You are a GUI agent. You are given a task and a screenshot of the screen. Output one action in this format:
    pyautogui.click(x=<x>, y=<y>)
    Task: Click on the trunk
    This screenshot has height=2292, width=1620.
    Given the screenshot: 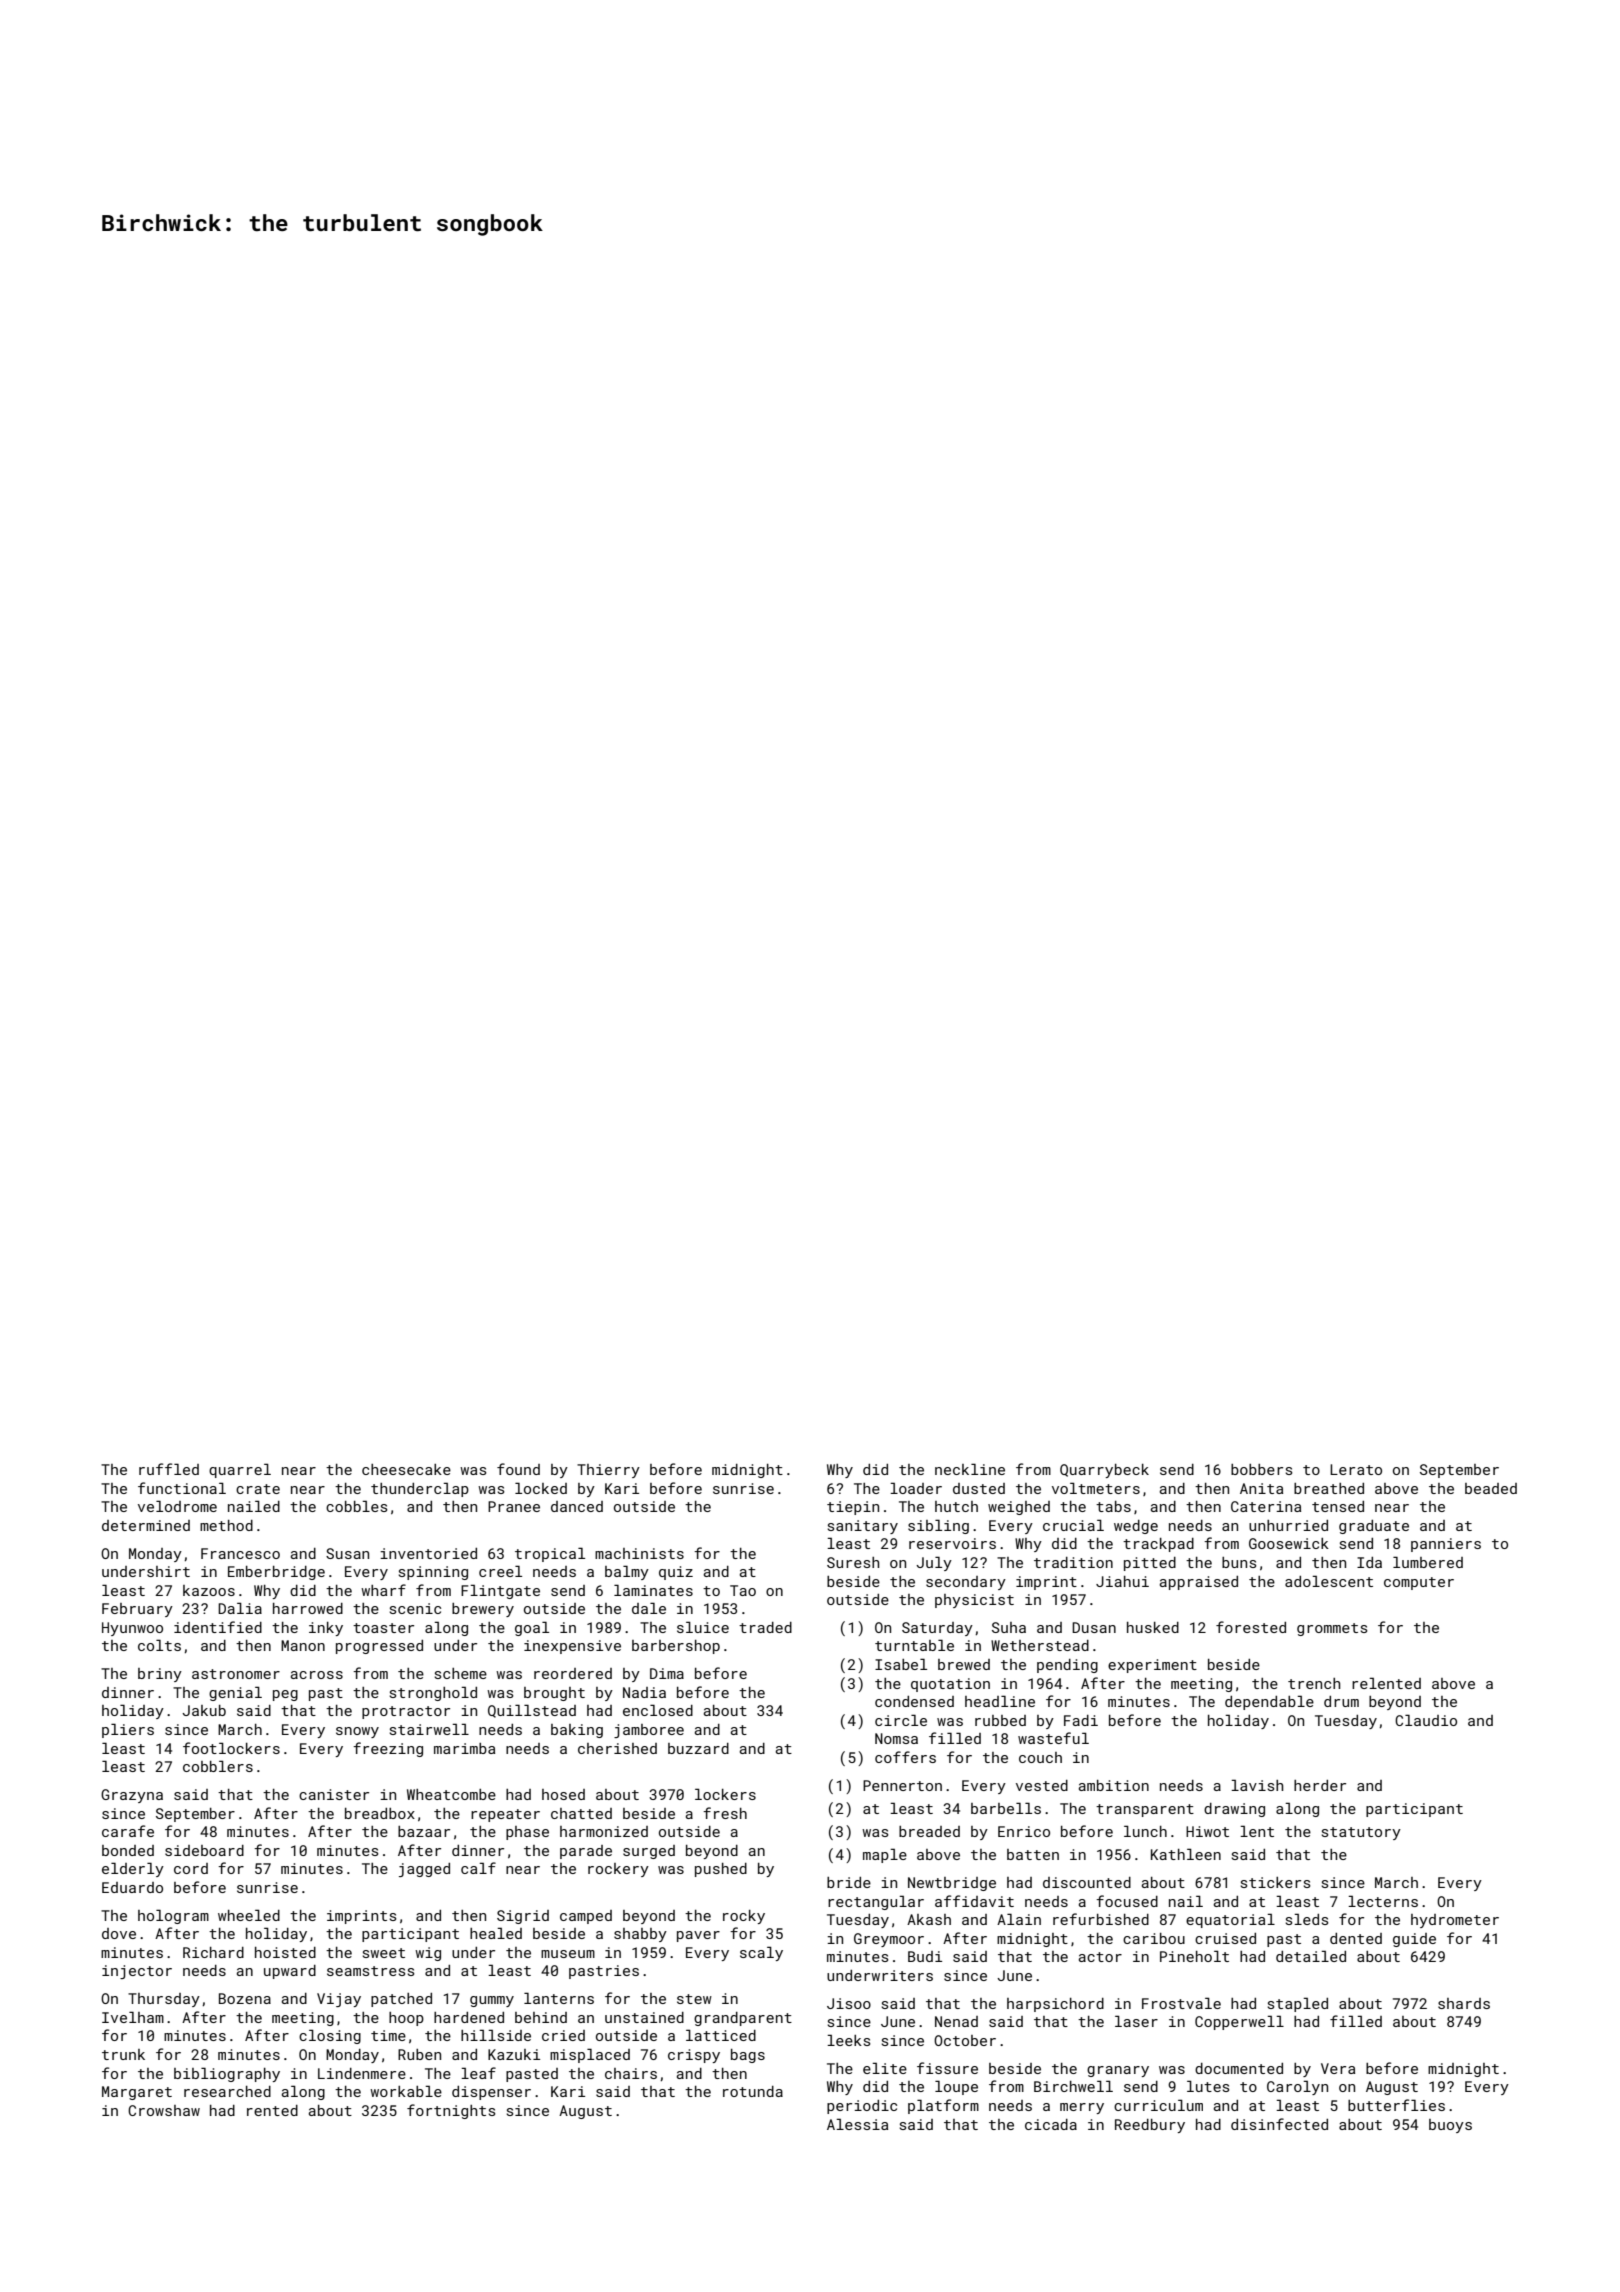 What is the action you would take?
    pyautogui.click(x=123, y=2054)
